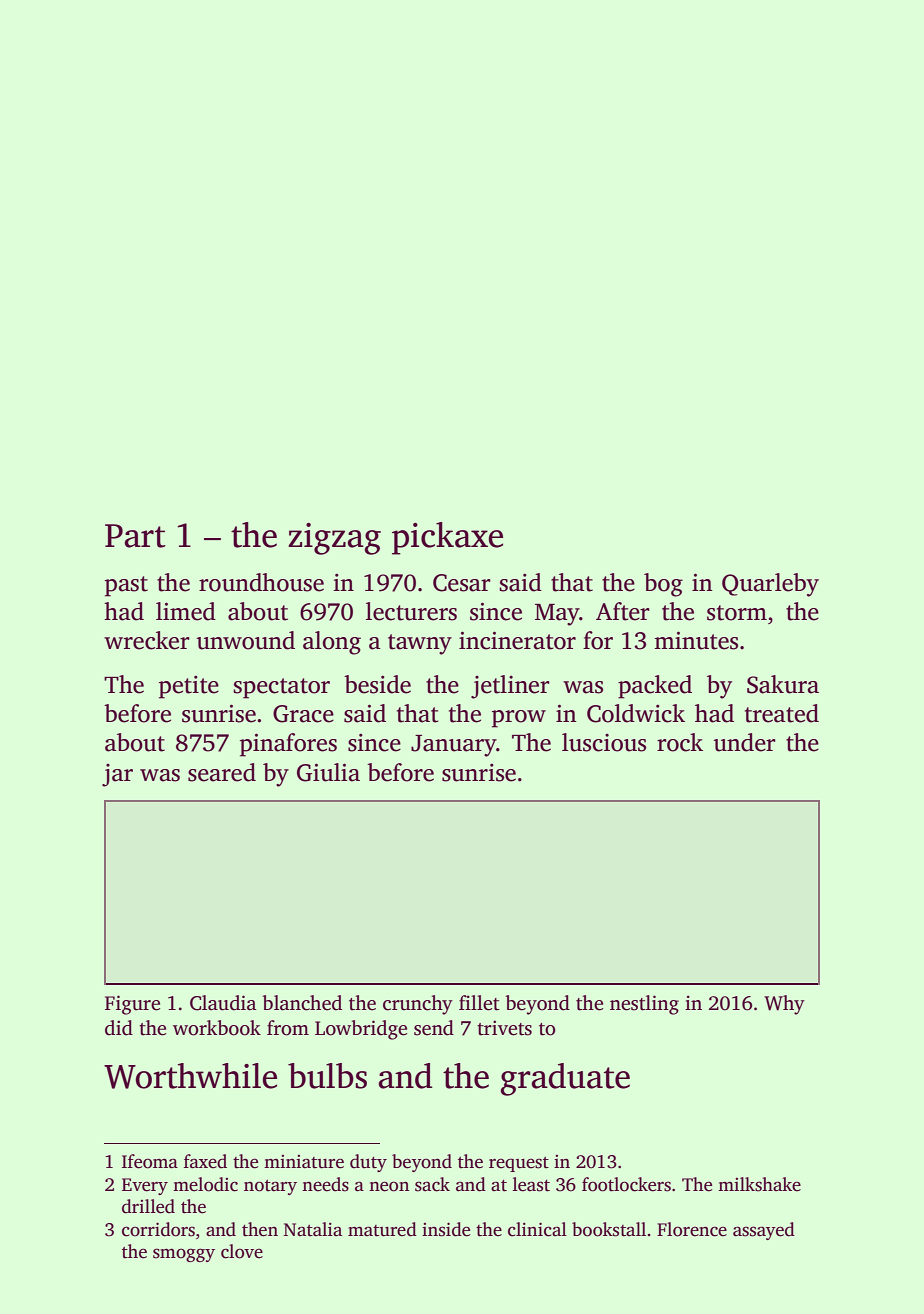 The image size is (924, 1314). I want to click on unwound, so click(246, 640).
